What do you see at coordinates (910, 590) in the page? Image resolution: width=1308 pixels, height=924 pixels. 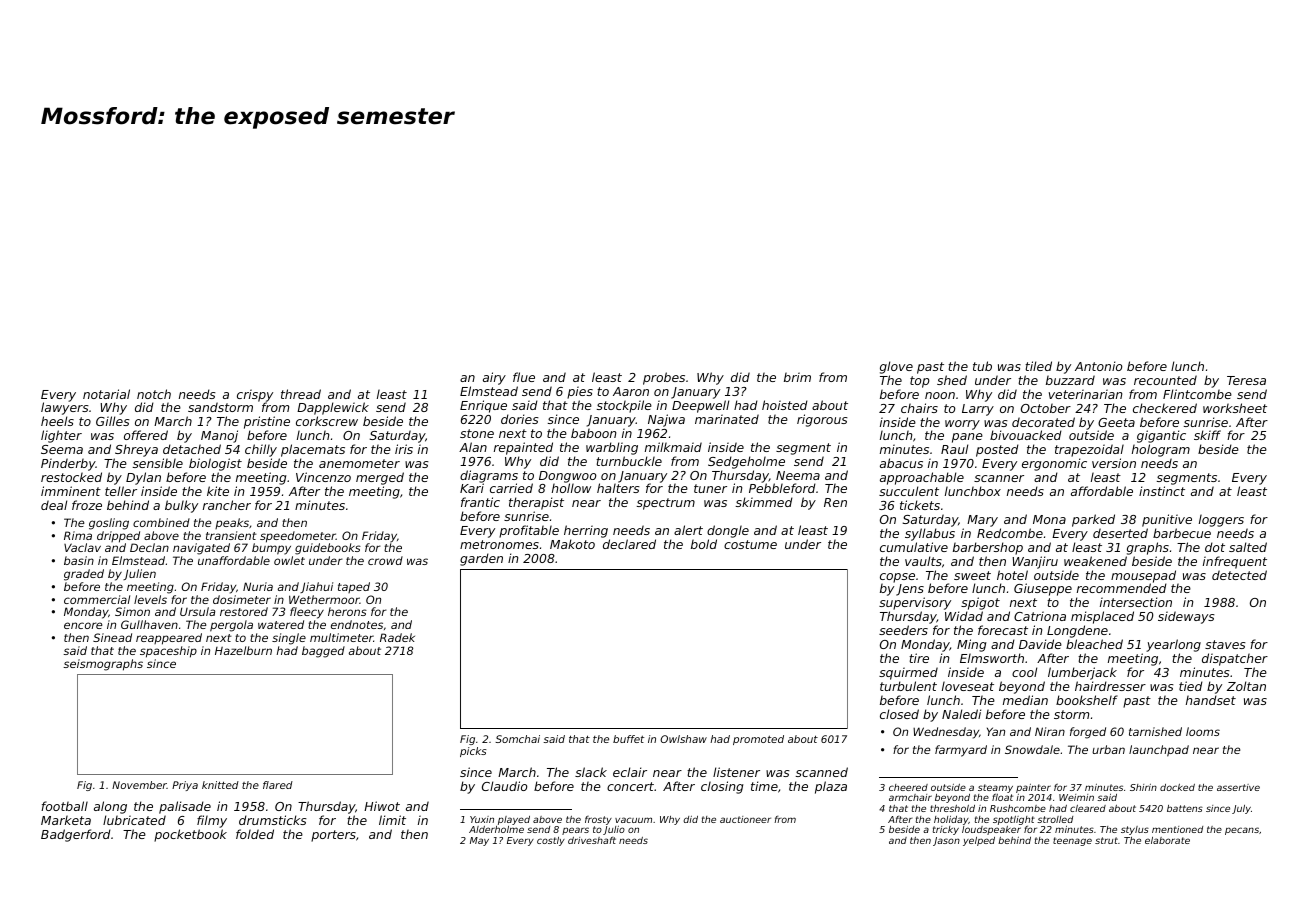 I see `Jens` at bounding box center [910, 590].
